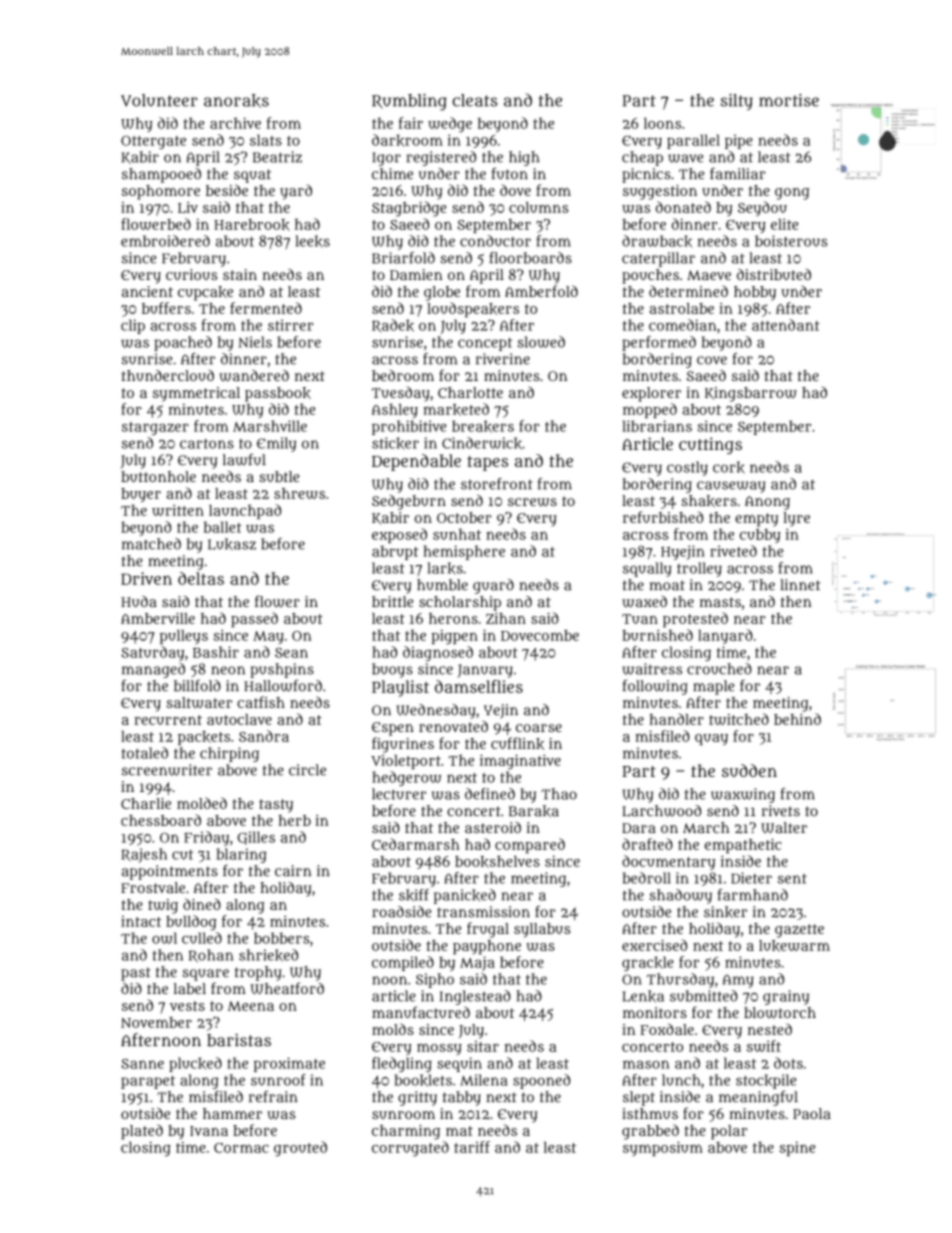  What do you see at coordinates (642, 158) in the document?
I see `cheap` at bounding box center [642, 158].
